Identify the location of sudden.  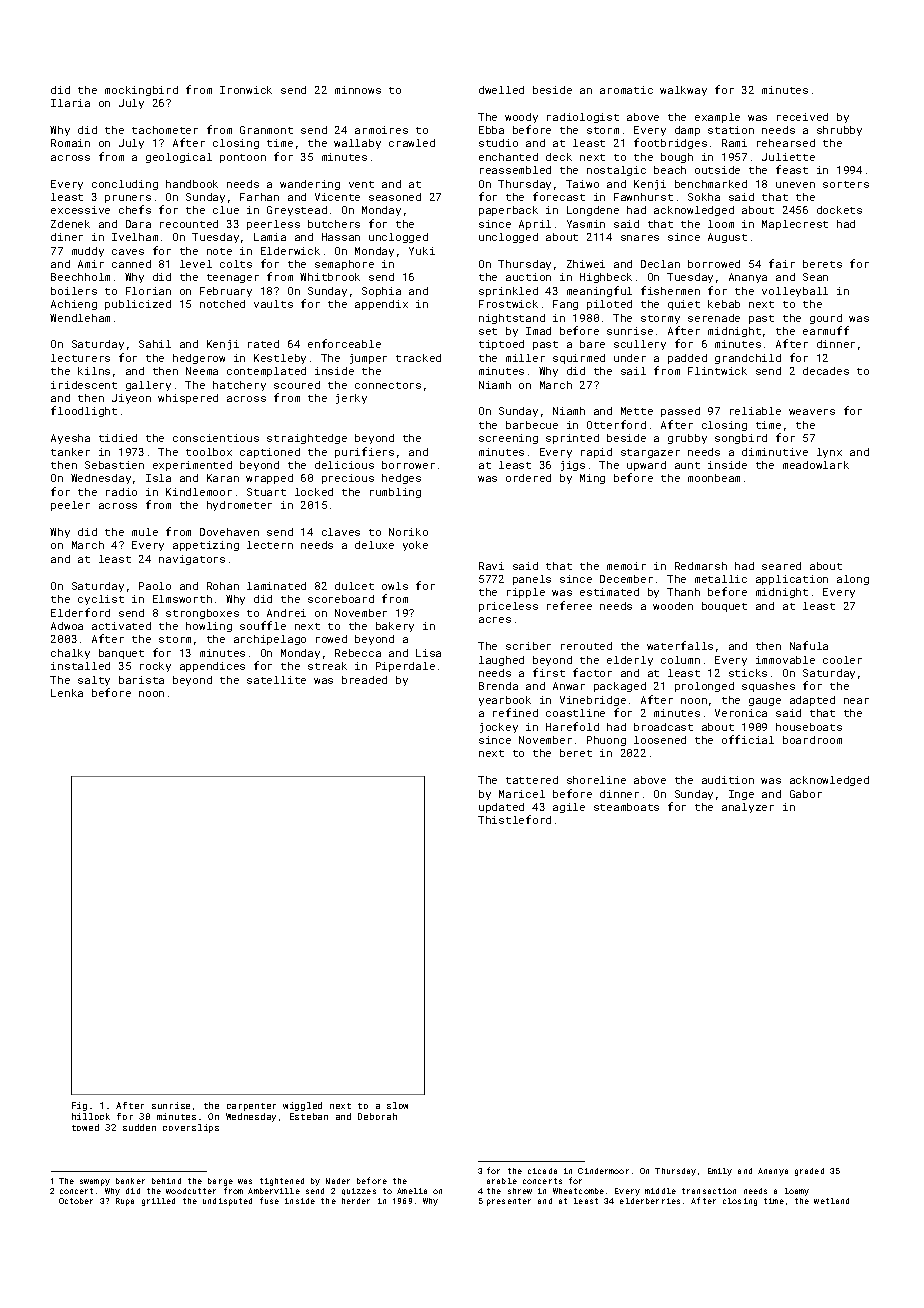
(139, 1127).
